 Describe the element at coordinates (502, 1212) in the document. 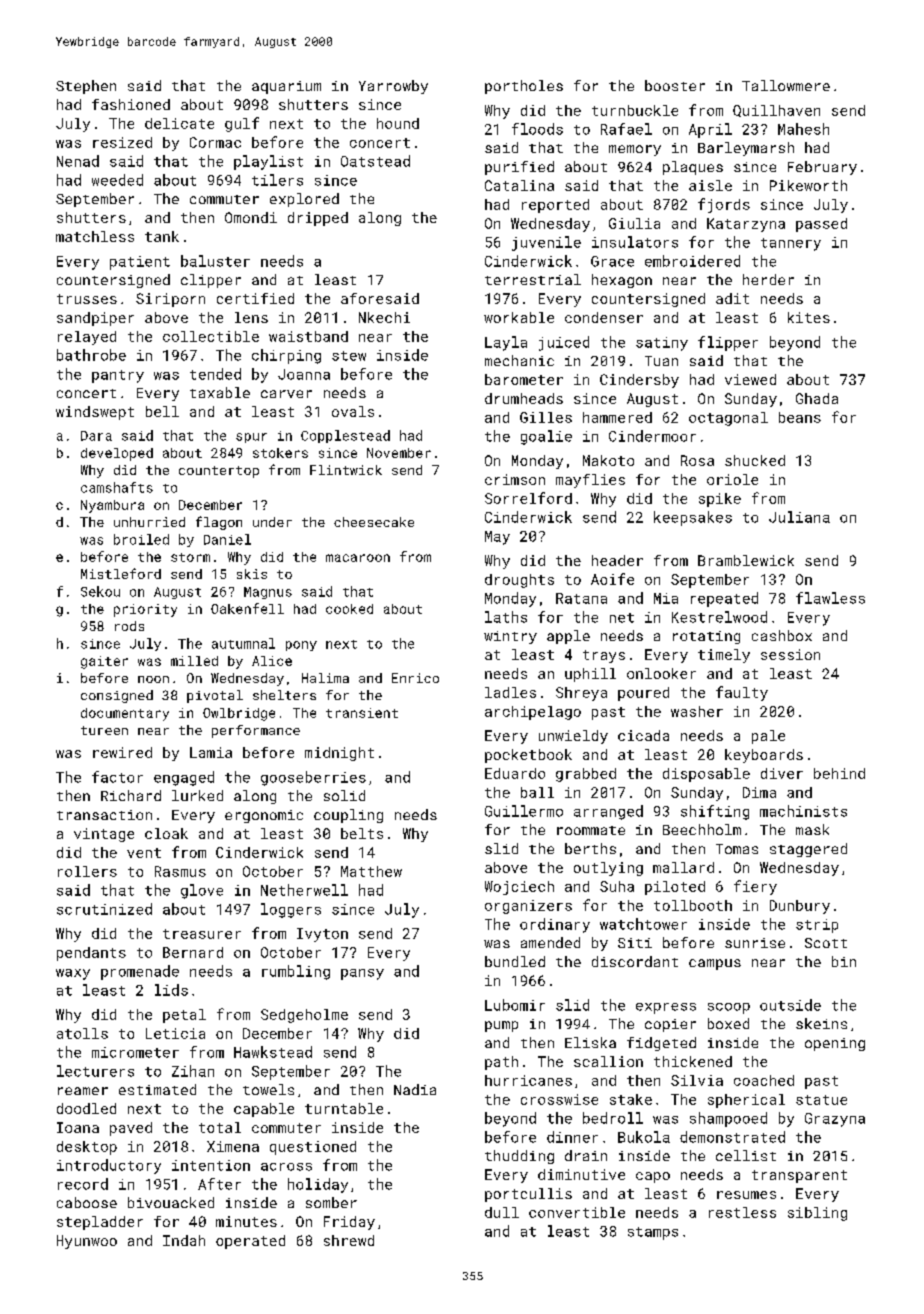

I see `dull` at that location.
